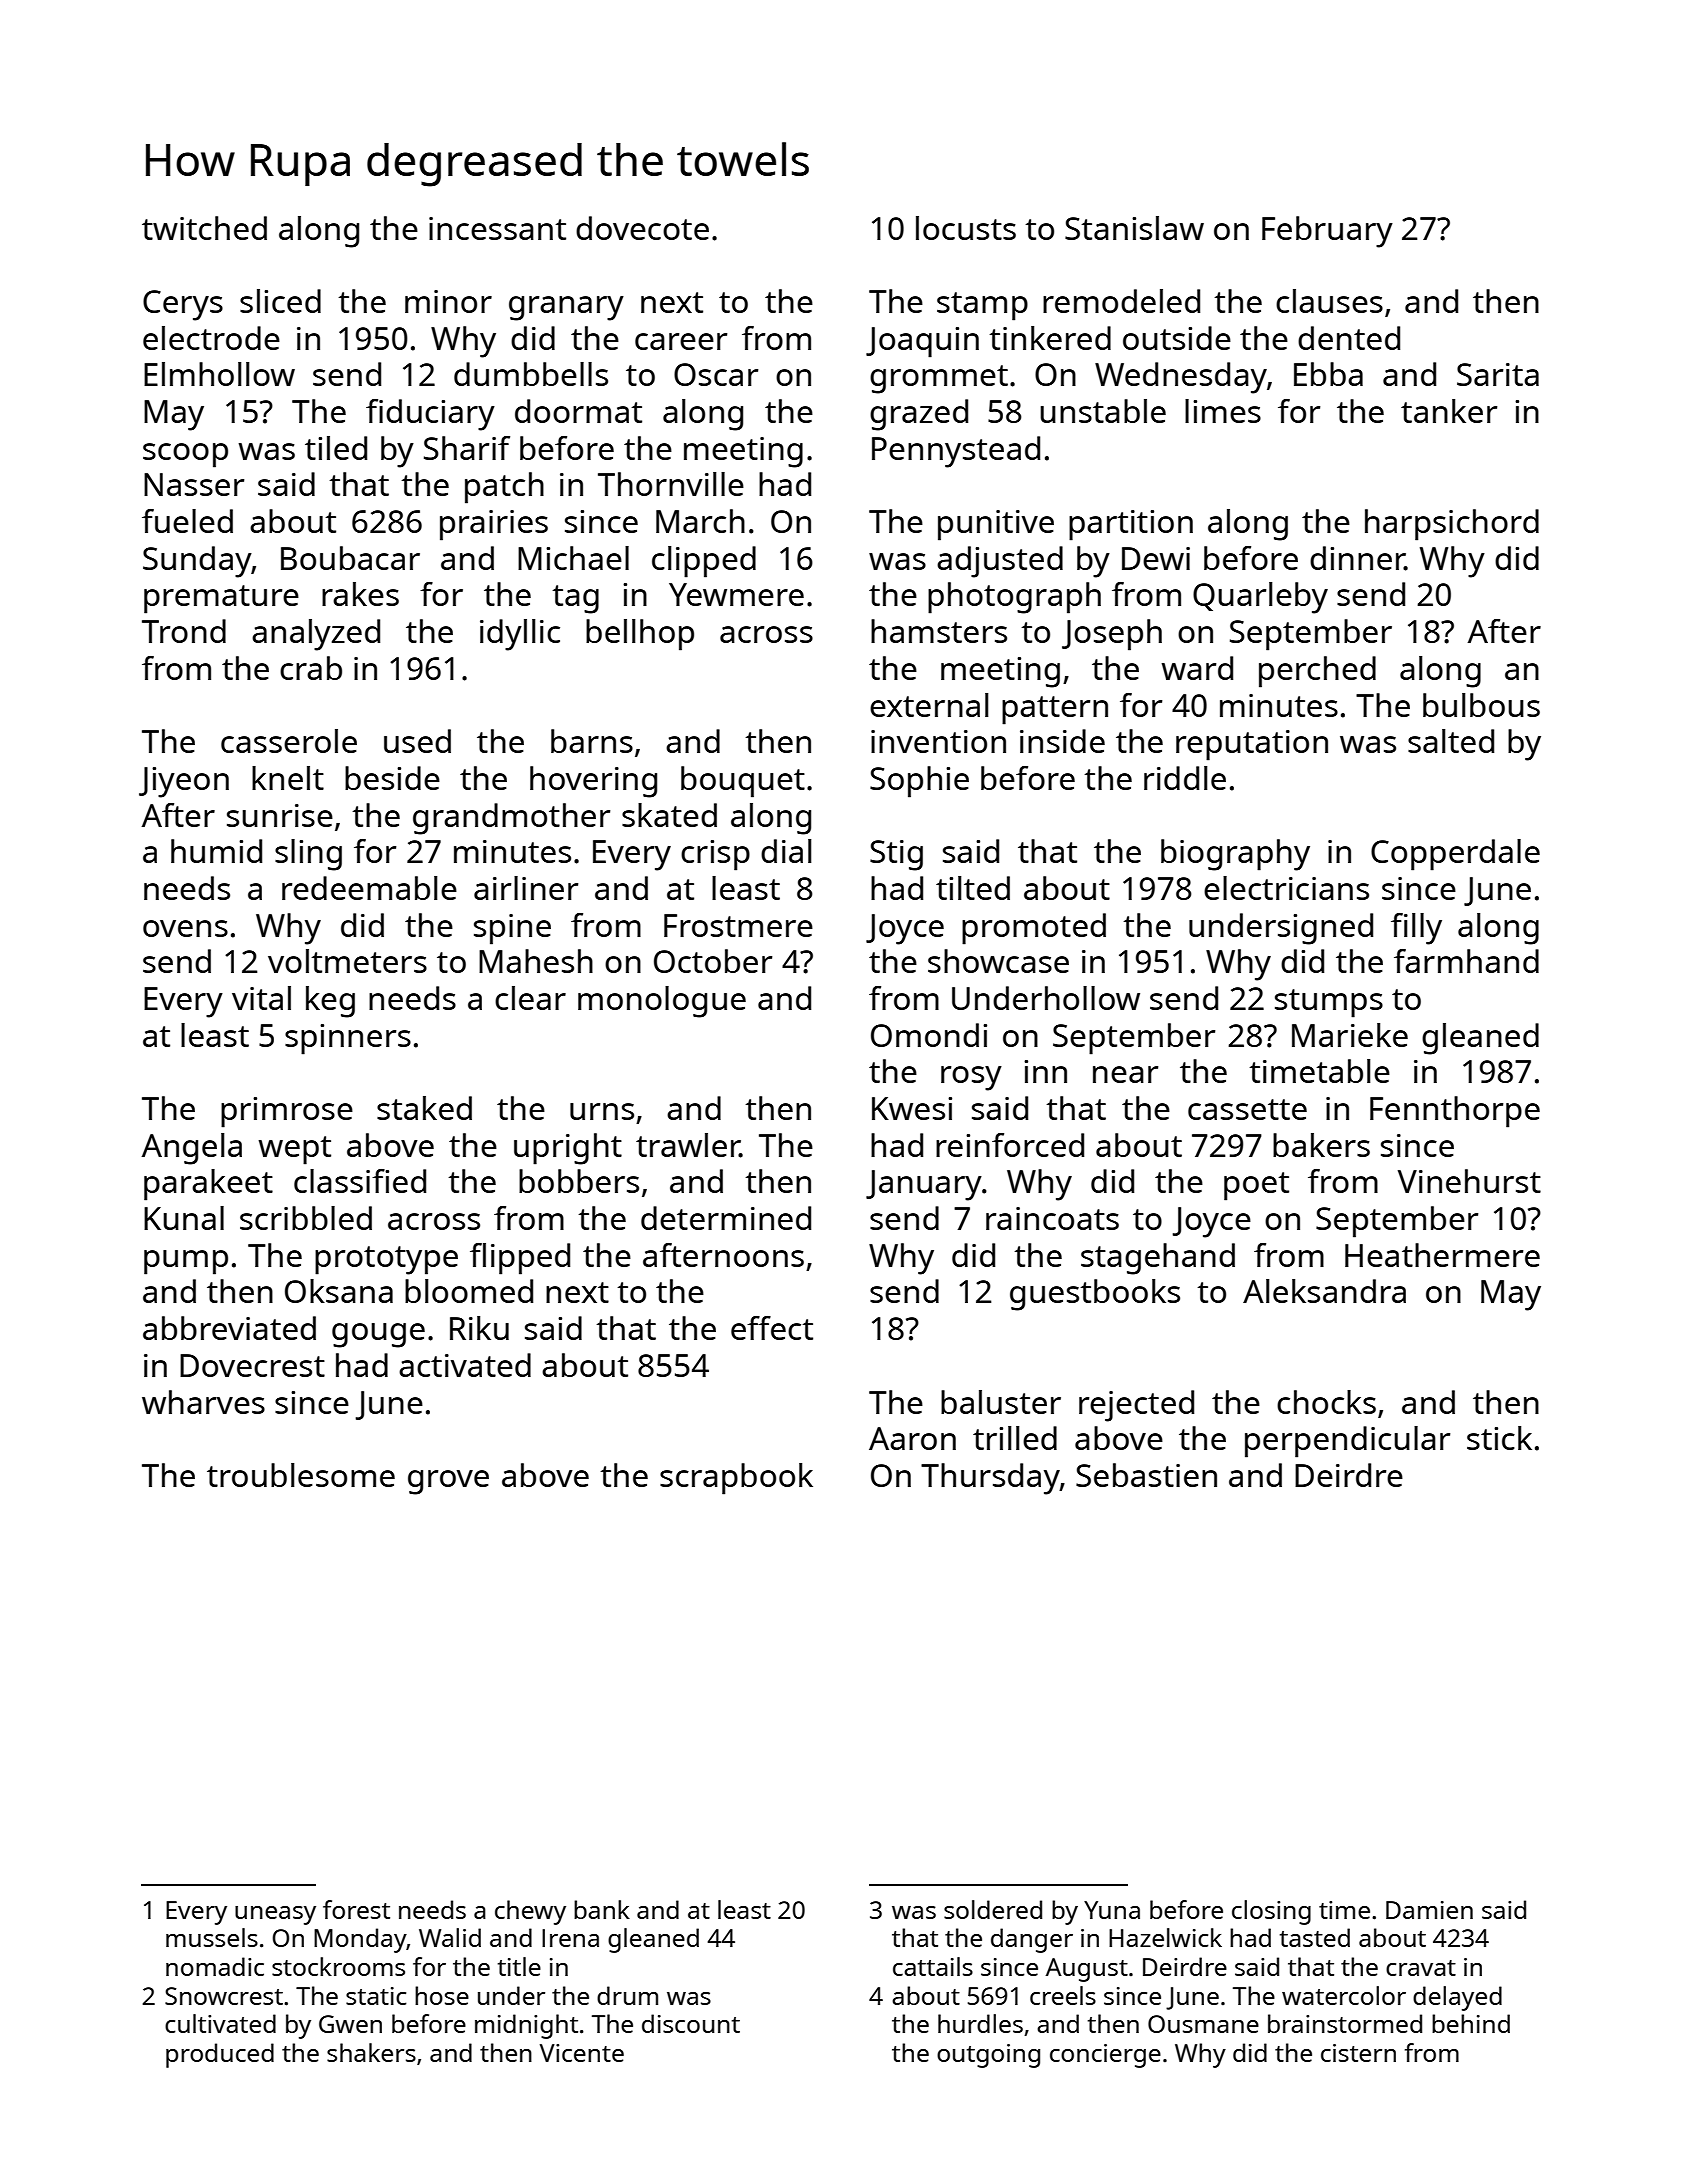 The height and width of the screenshot is (2178, 1683). Describe the element at coordinates (1001, 1402) in the screenshot. I see `baluster` at that location.
